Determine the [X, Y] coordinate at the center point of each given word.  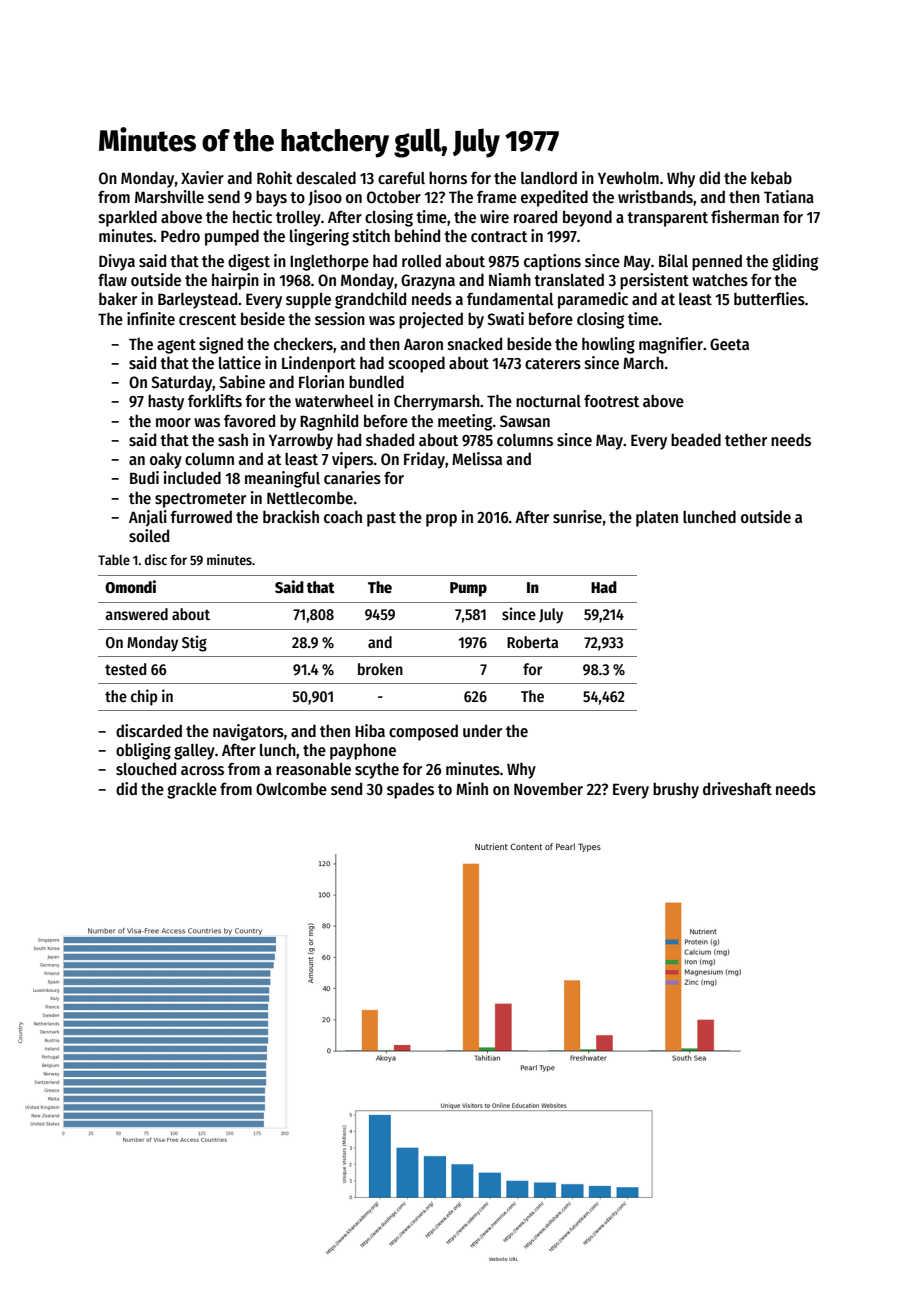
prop [441, 520]
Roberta [532, 642]
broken [380, 669]
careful [401, 178]
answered [136, 614]
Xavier [202, 177]
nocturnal [548, 401]
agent [176, 346]
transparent [667, 219]
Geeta [729, 344]
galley [194, 752]
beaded [696, 439]
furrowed [201, 516]
